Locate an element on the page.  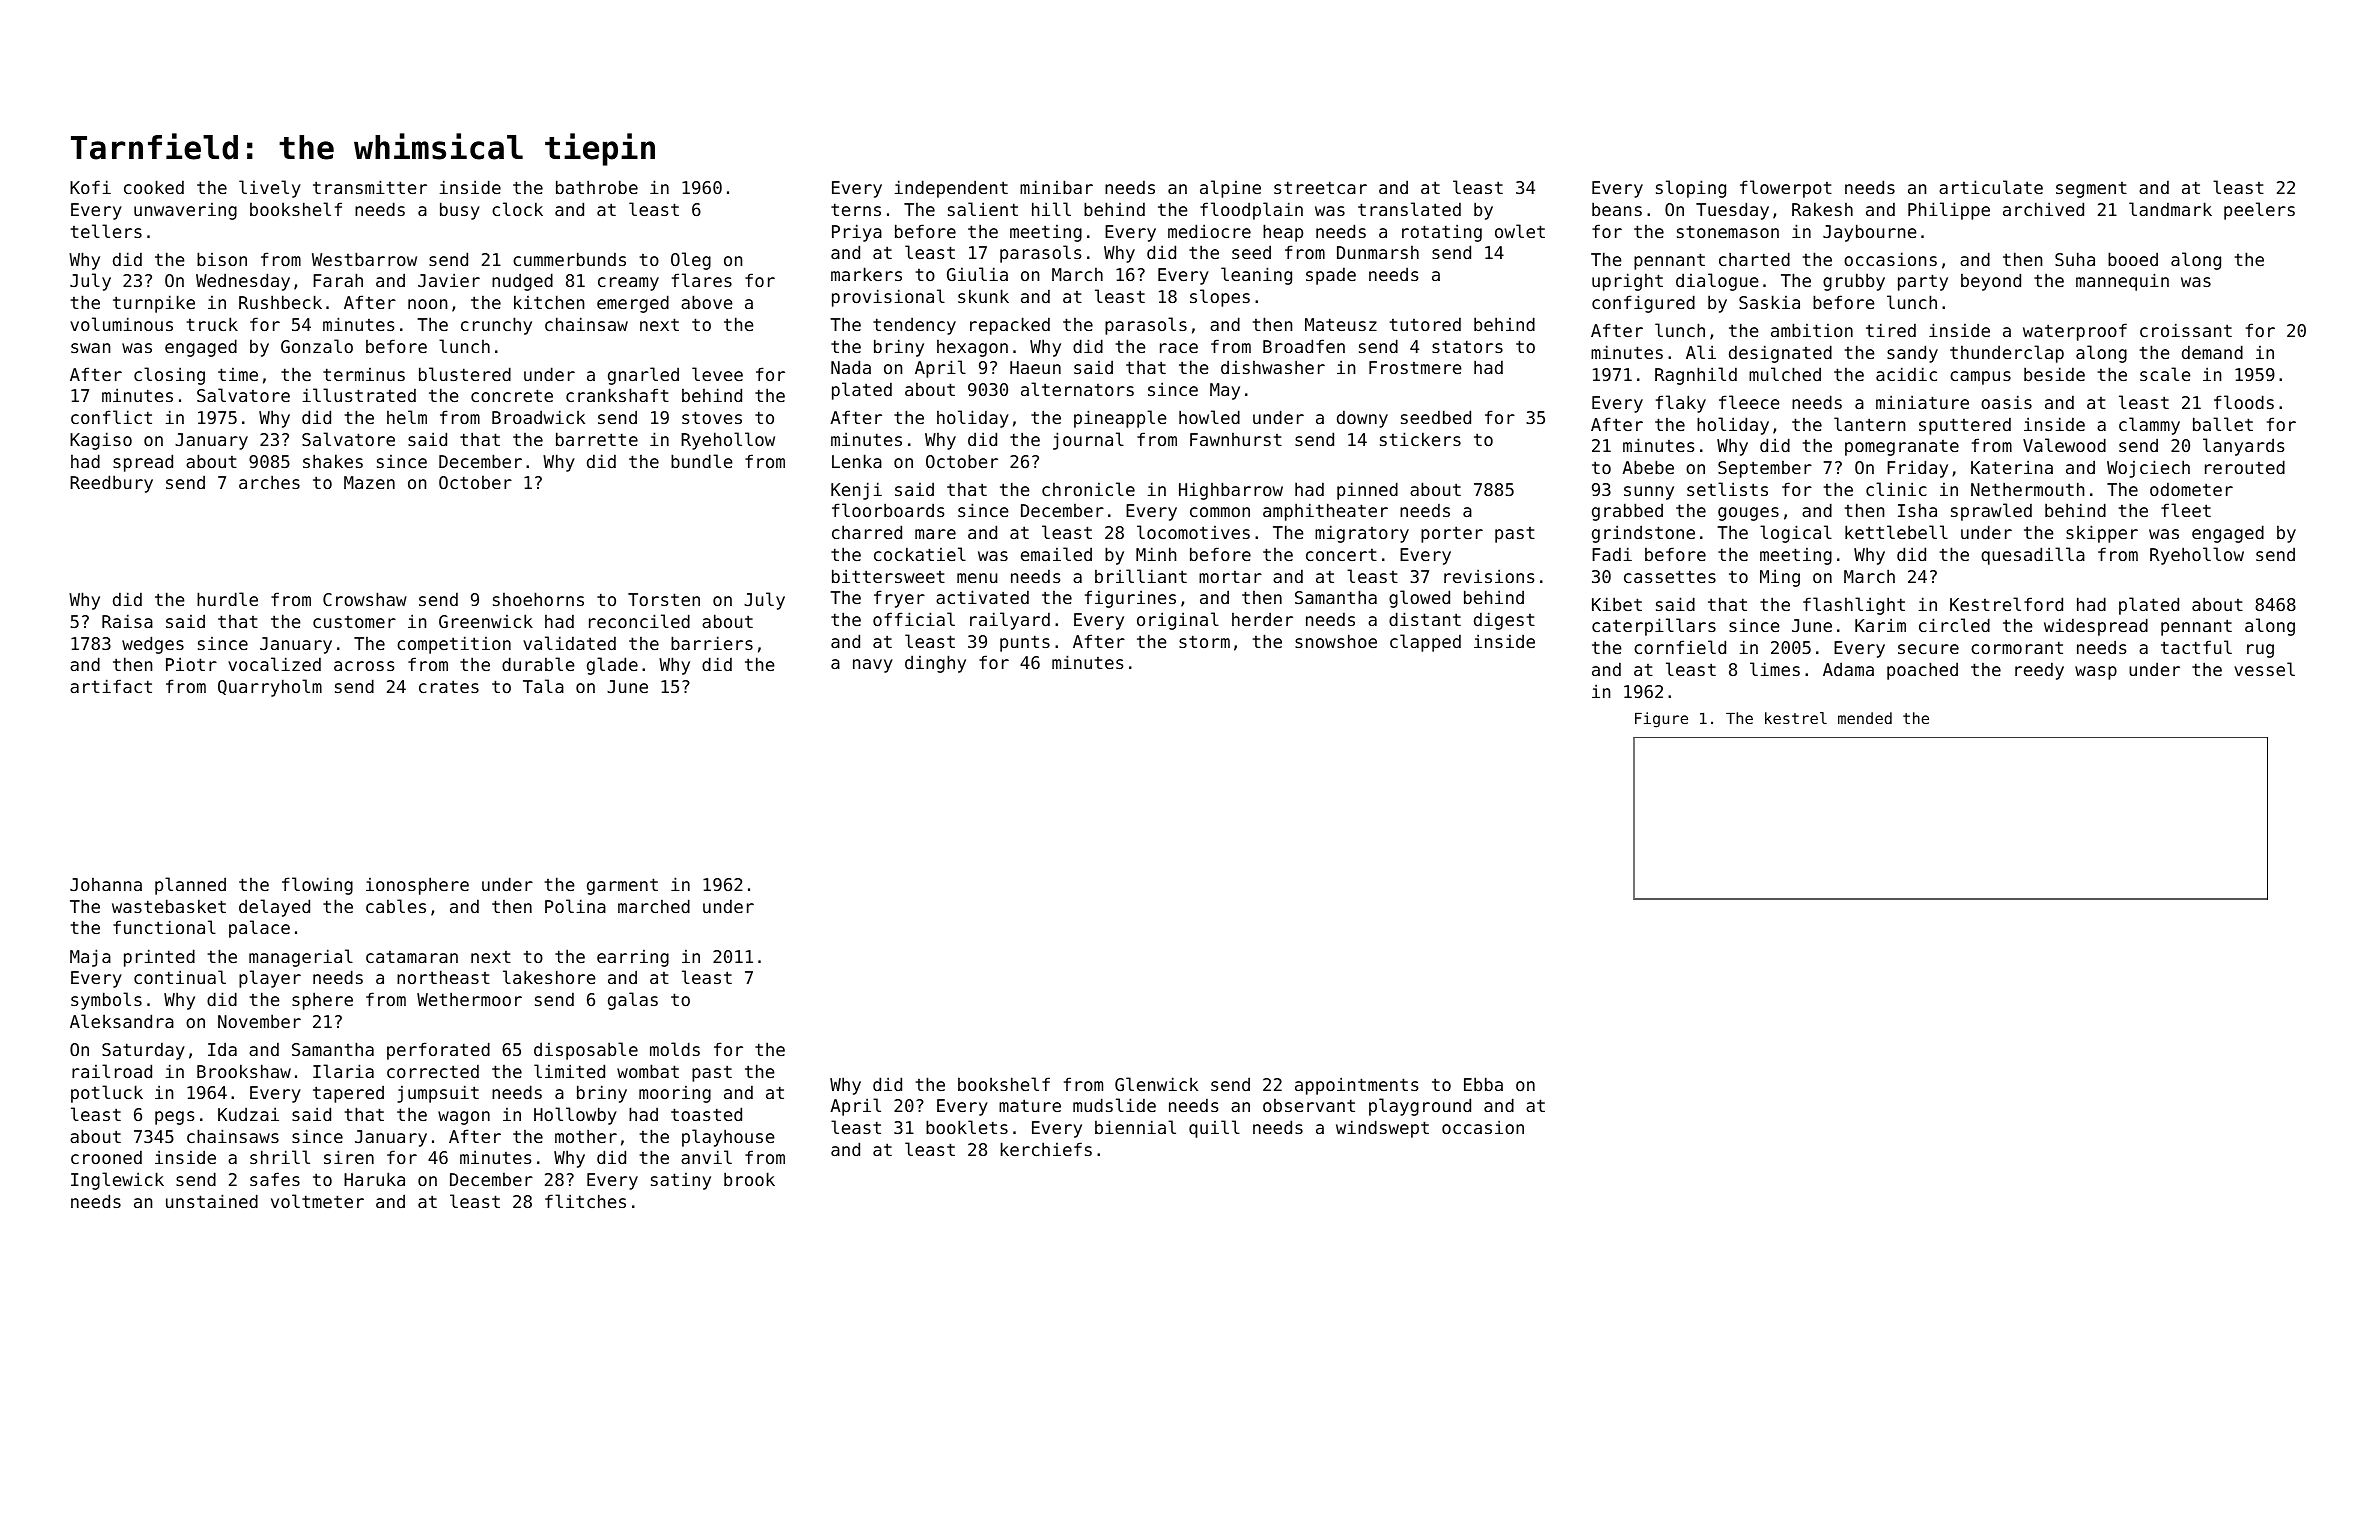
windswept is located at coordinates (1382, 1129).
